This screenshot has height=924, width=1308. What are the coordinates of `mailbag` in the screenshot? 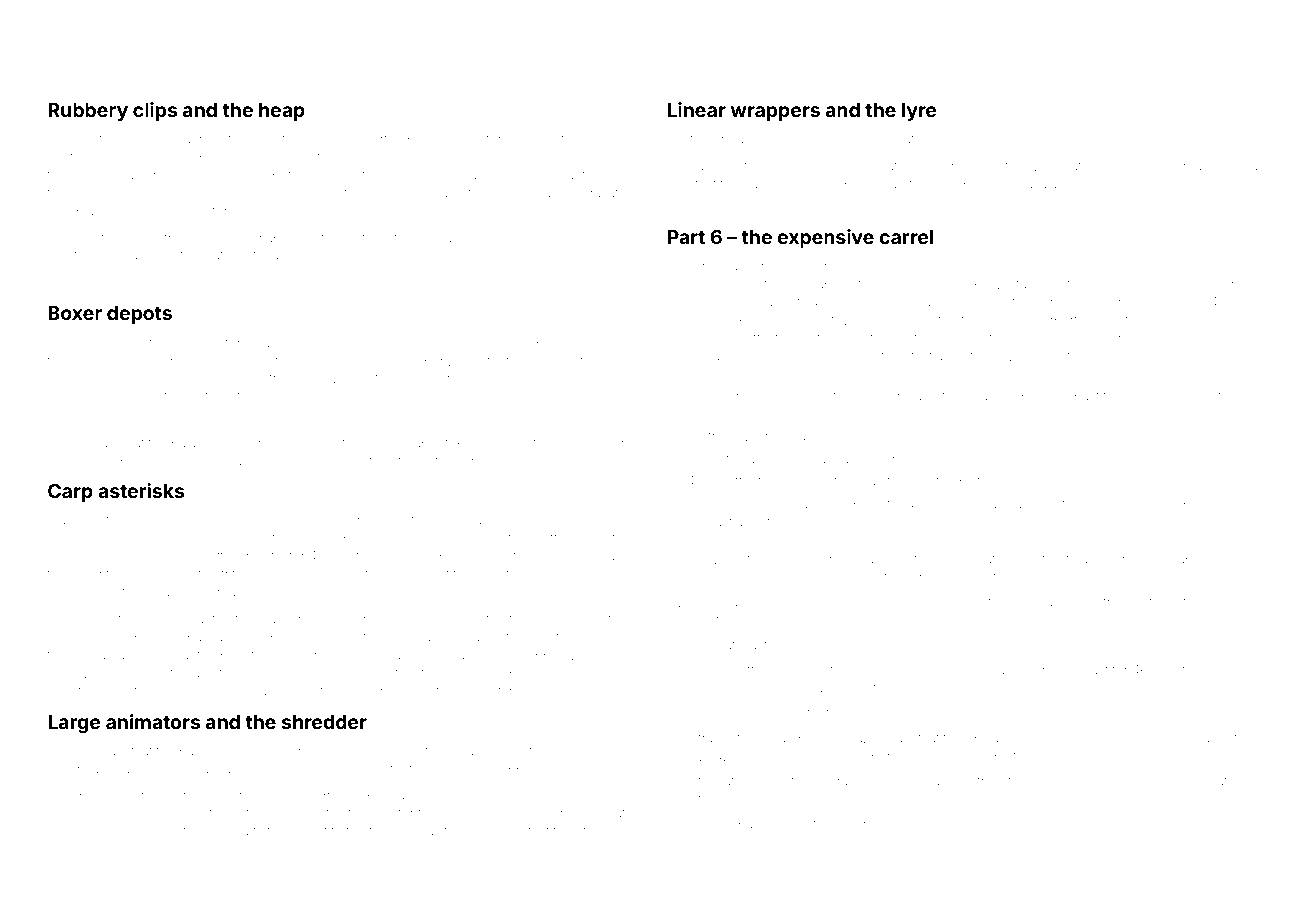 It's located at (1203, 322).
